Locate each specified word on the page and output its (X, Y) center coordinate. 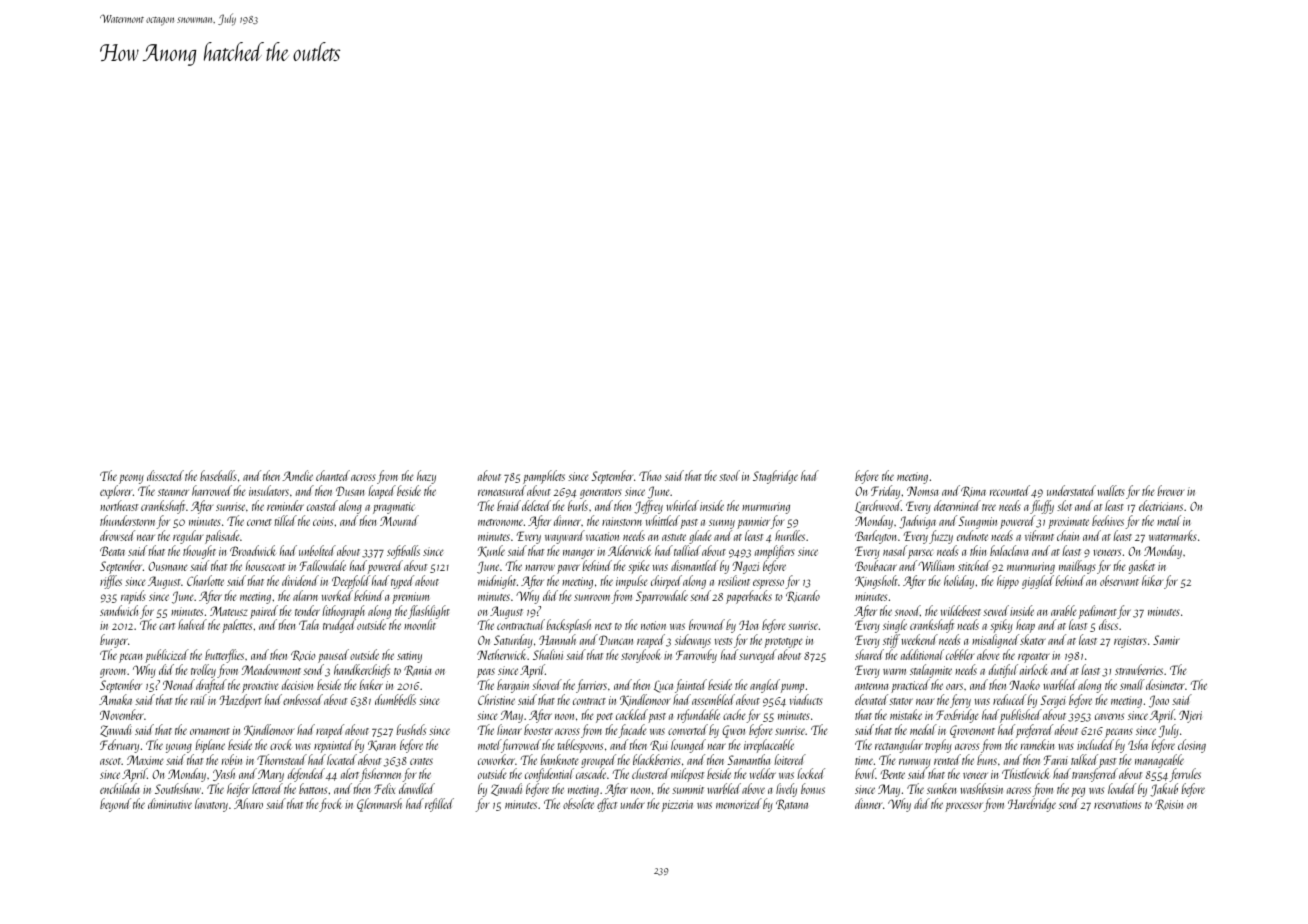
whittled (663, 520)
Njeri (1190, 716)
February (119, 746)
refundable (698, 716)
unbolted (317, 550)
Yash (224, 774)
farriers (591, 686)
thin (978, 550)
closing (1192, 746)
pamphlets (544, 478)
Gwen (733, 731)
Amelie (298, 475)
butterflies (224, 656)
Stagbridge (775, 477)
